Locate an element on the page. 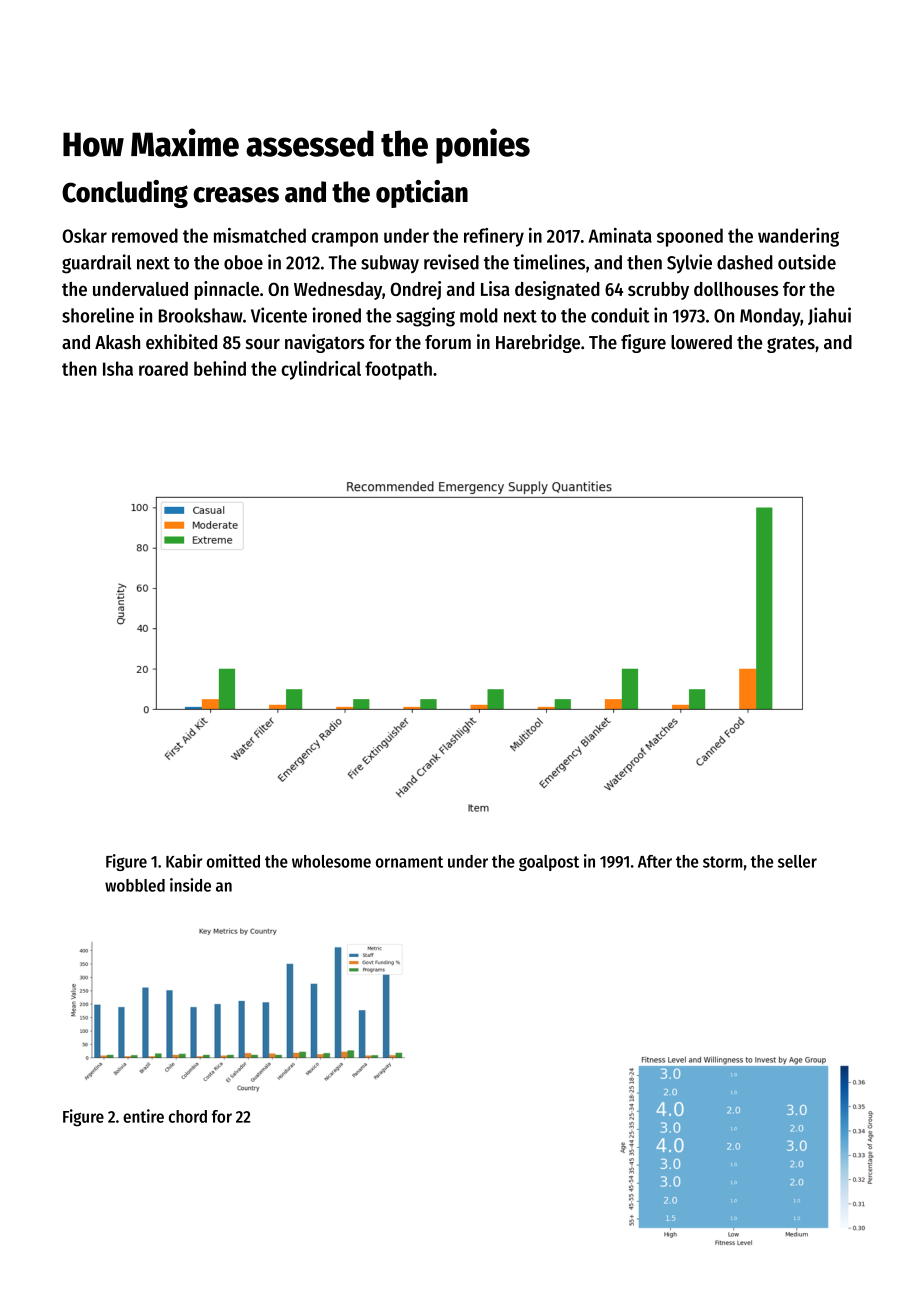  Concluding is located at coordinates (125, 194).
